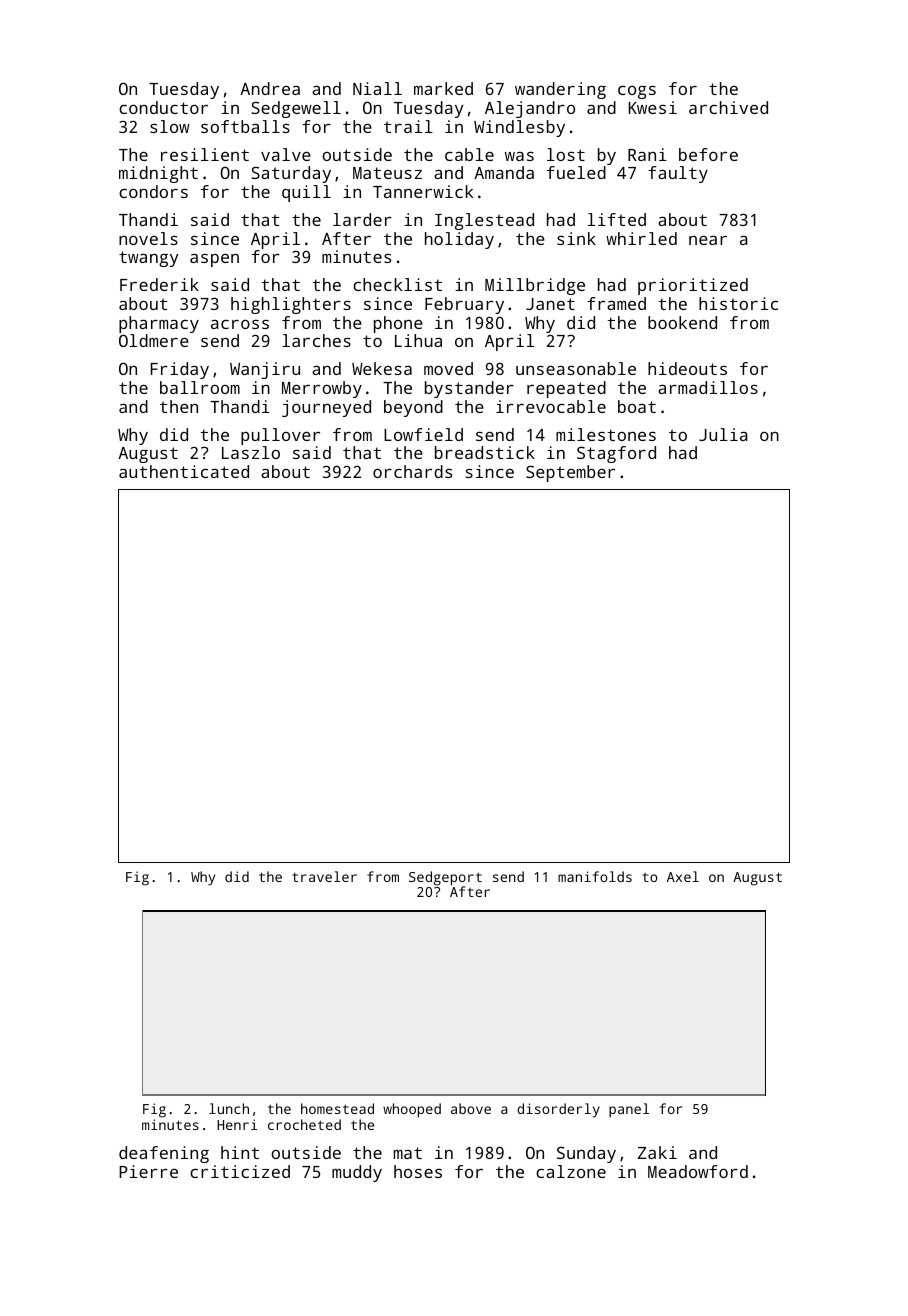 The image size is (908, 1316). What do you see at coordinates (324, 876) in the screenshot?
I see `traveler` at bounding box center [324, 876].
